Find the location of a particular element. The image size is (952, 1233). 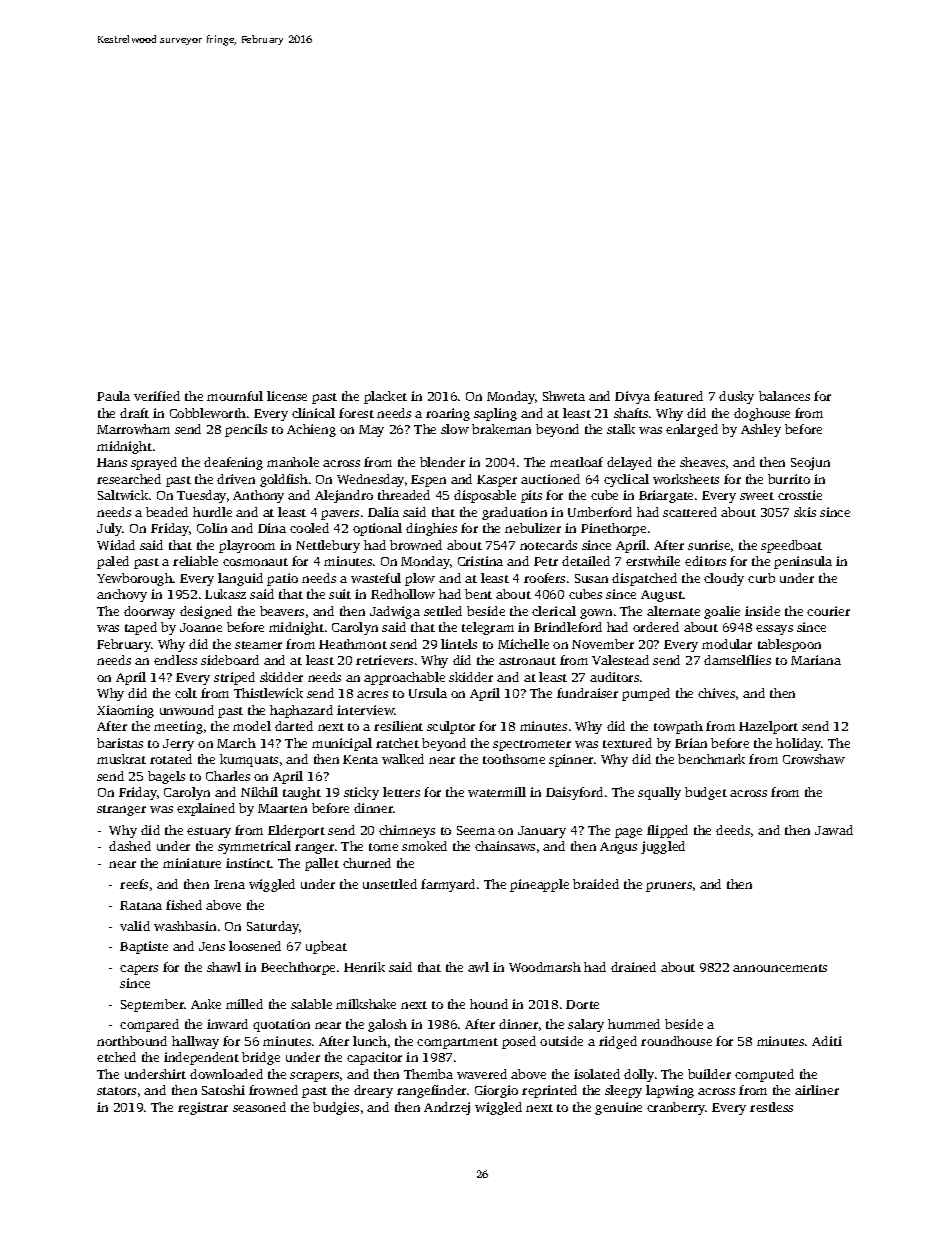

sticky is located at coordinates (361, 793).
